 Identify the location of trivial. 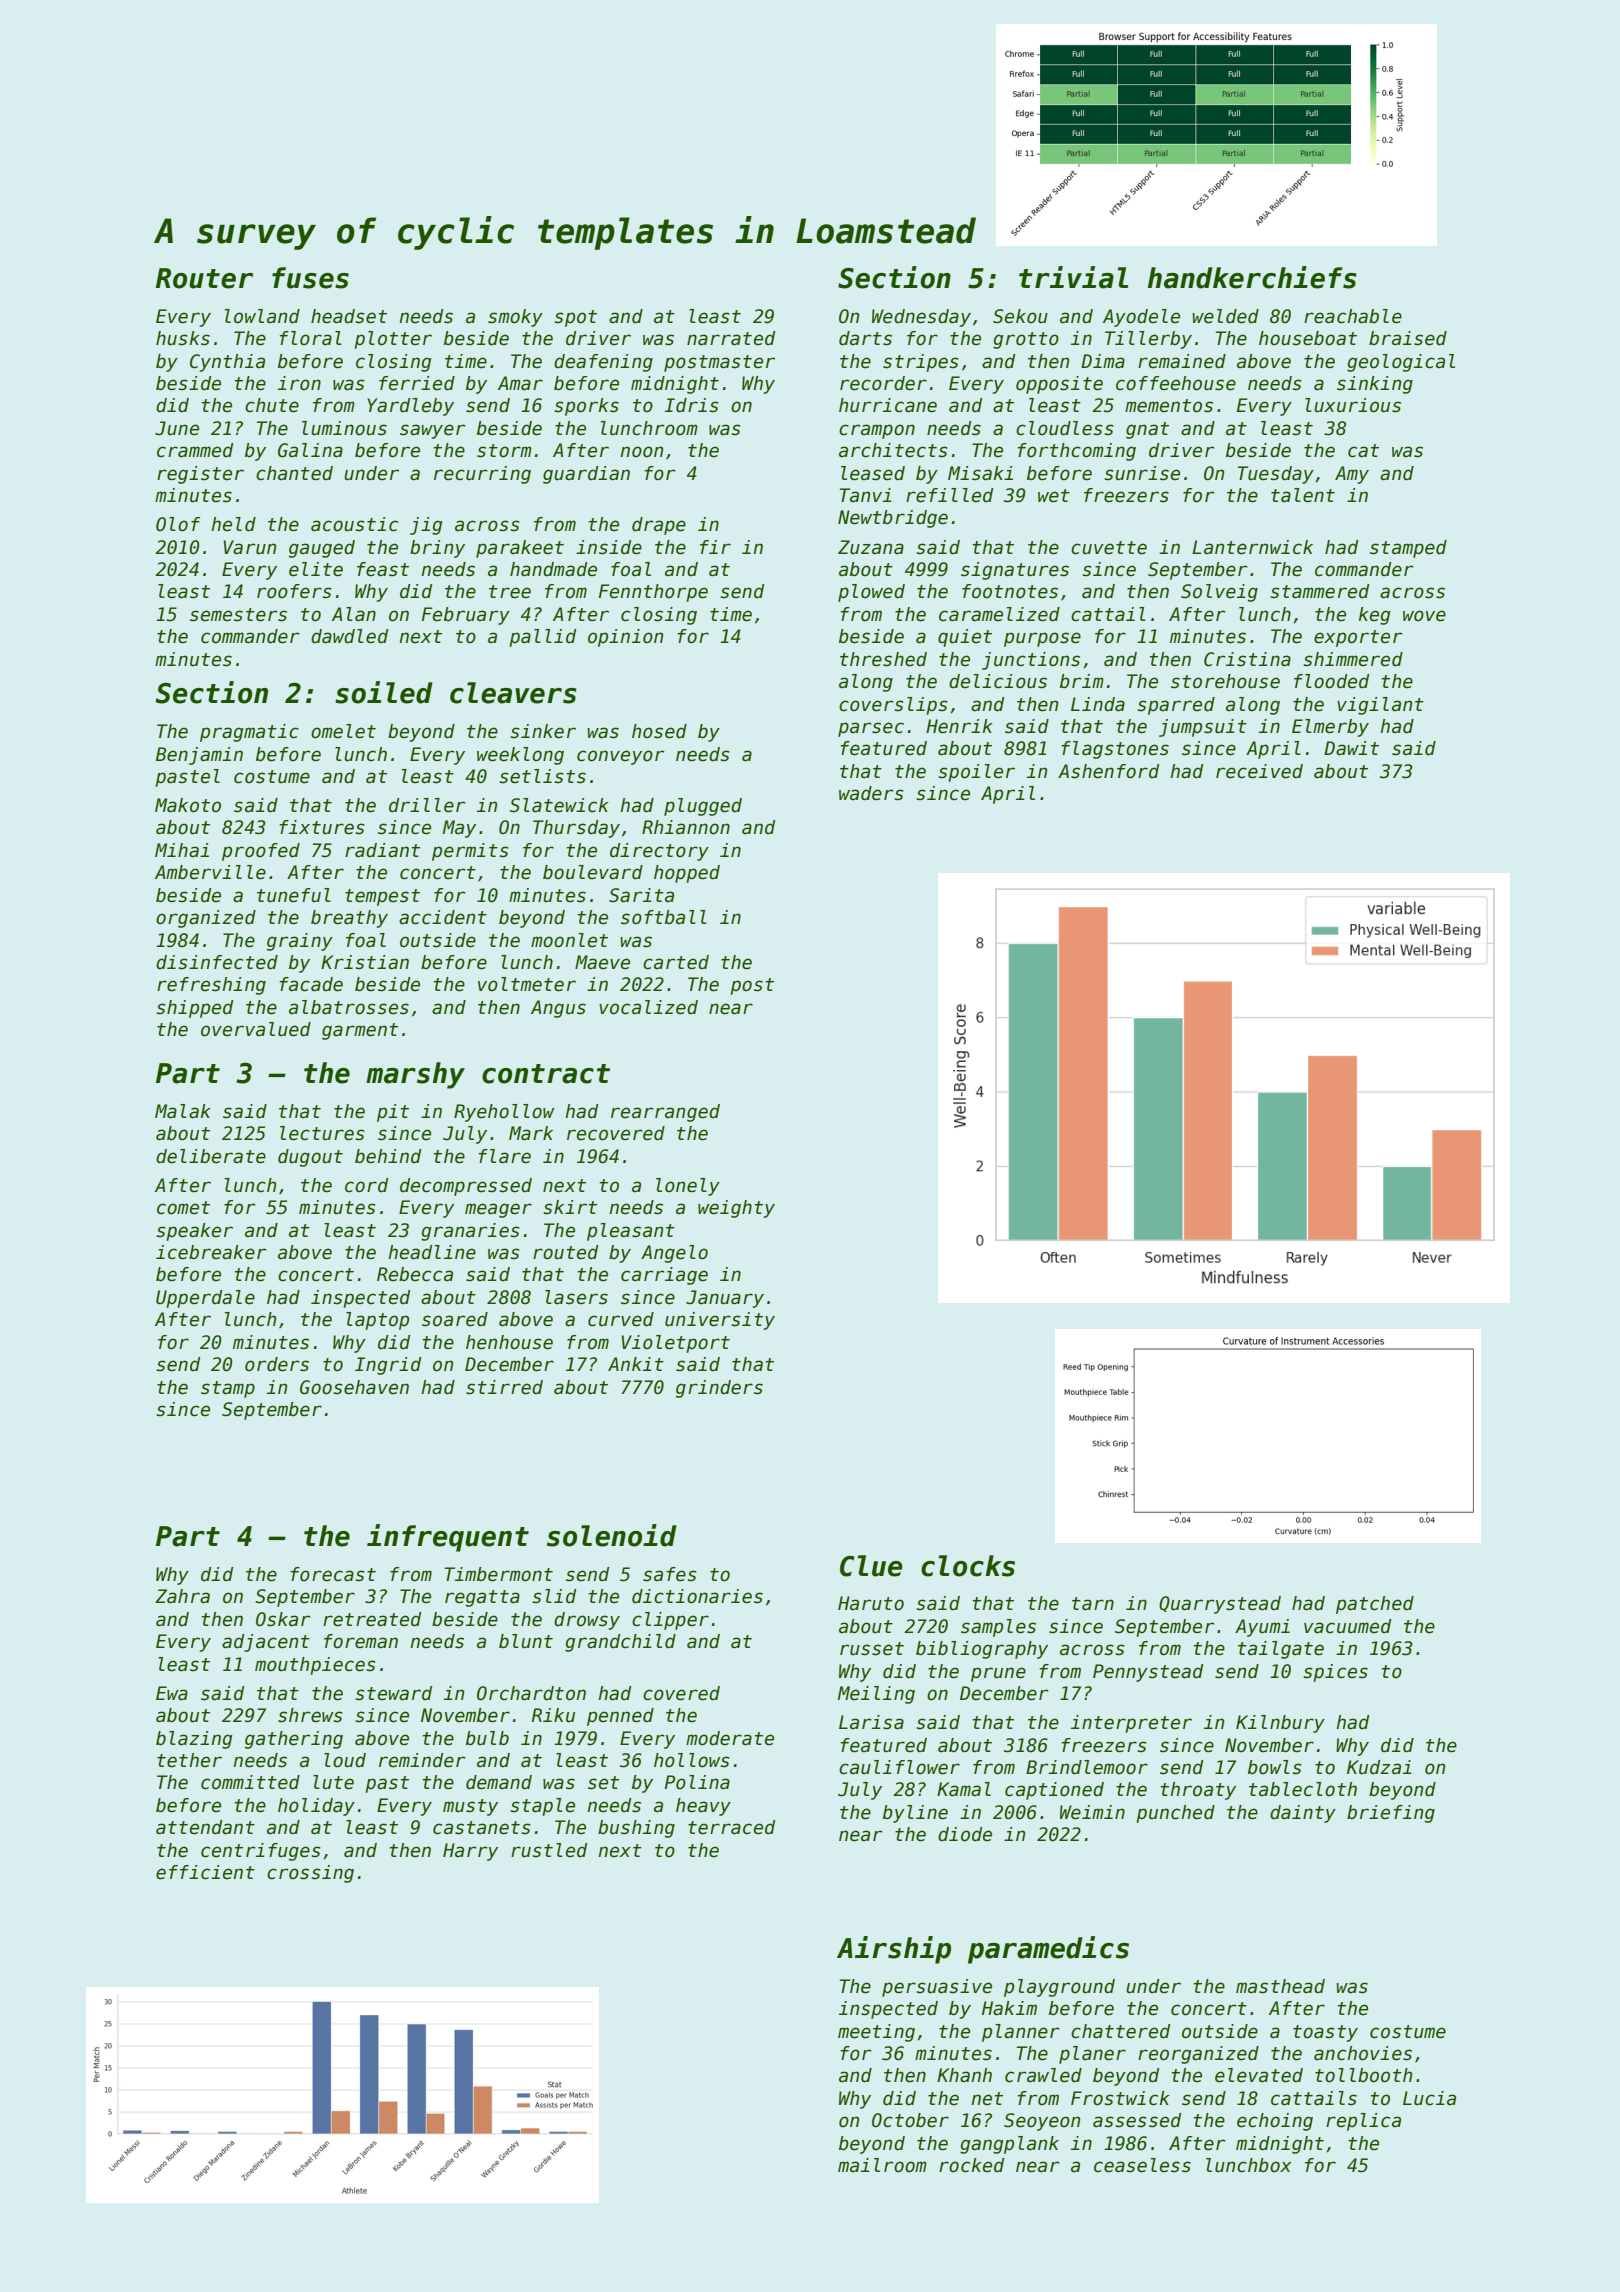
(1074, 277).
